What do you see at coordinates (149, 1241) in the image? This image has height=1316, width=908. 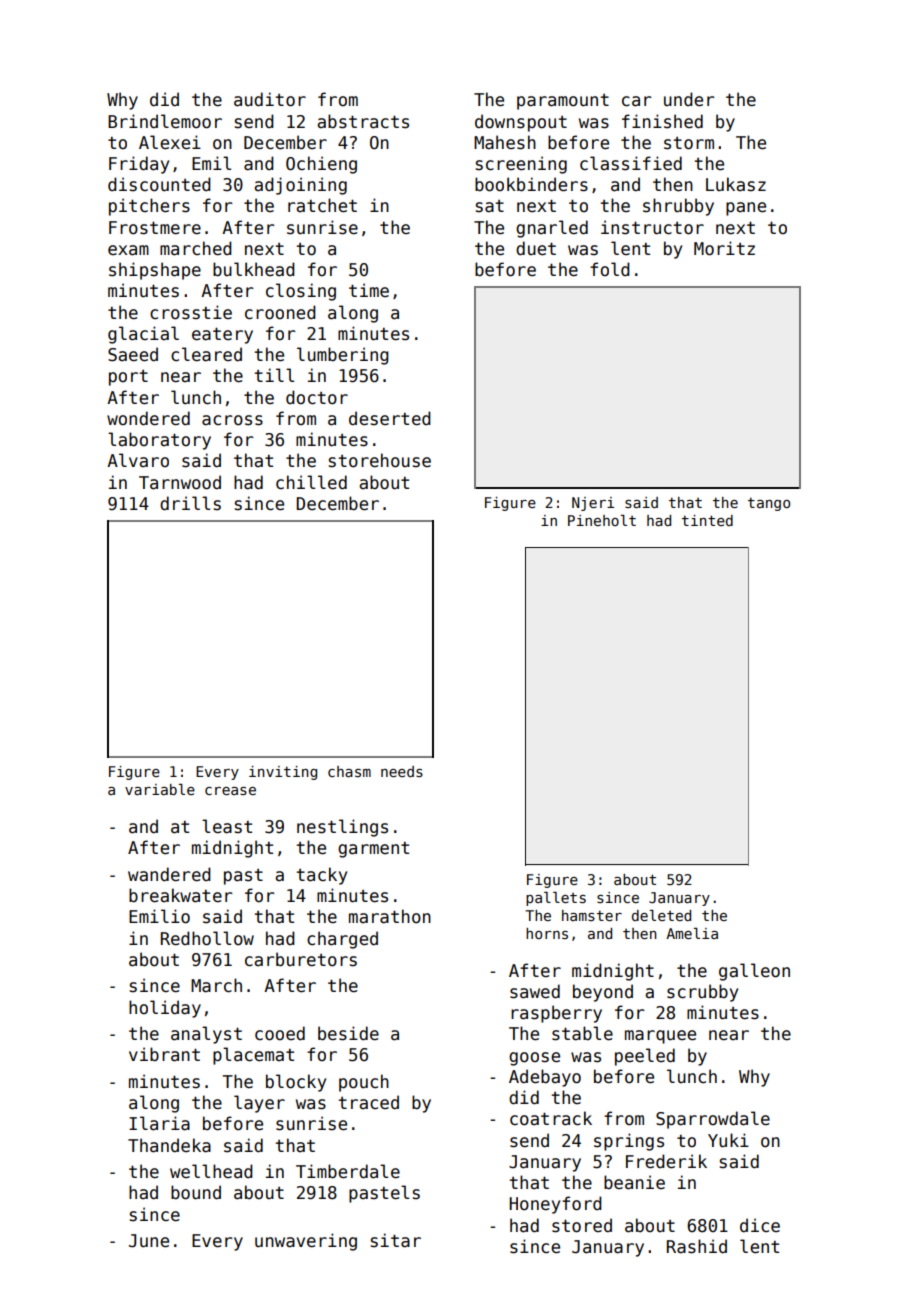 I see `June` at bounding box center [149, 1241].
